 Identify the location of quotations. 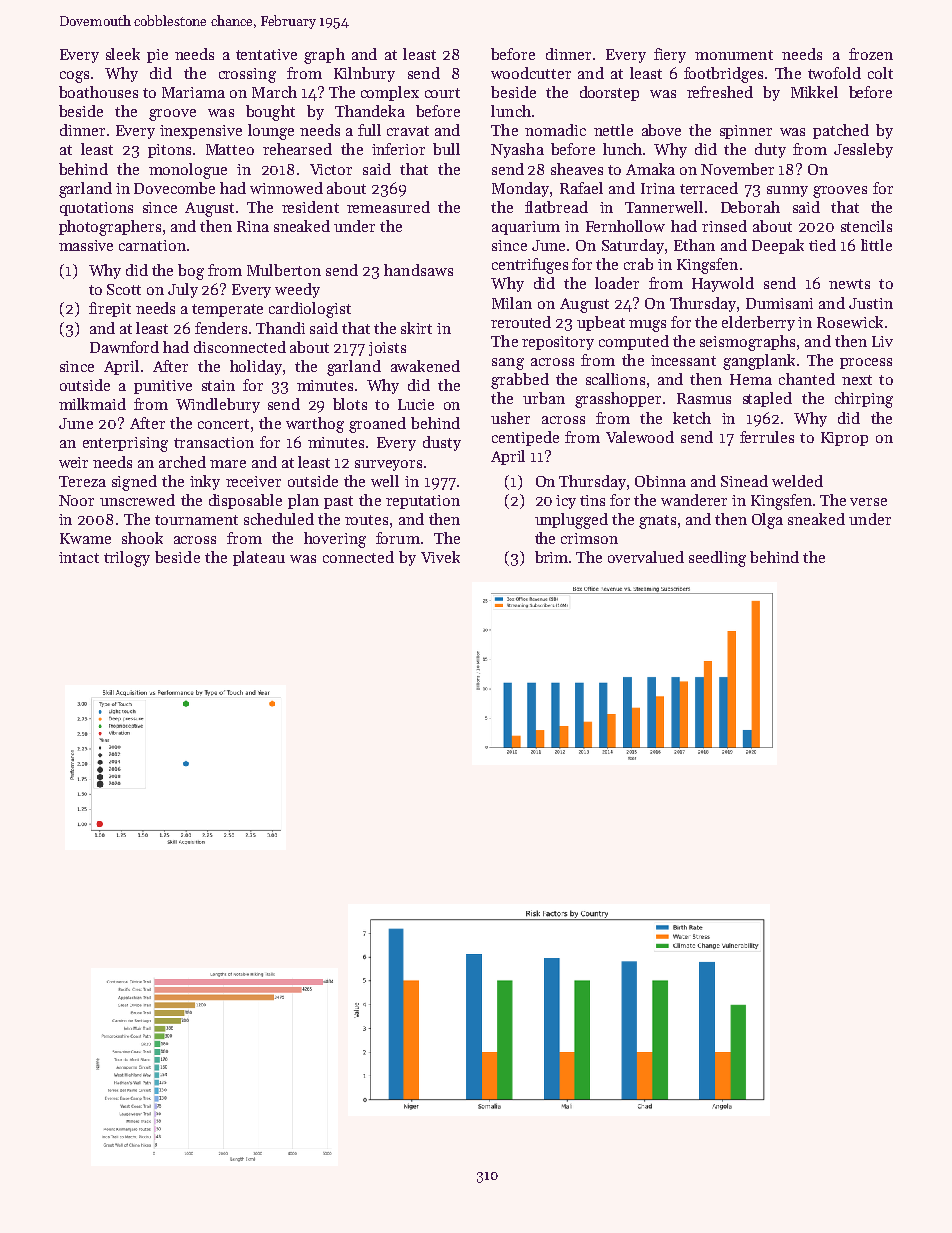
(96, 209).
